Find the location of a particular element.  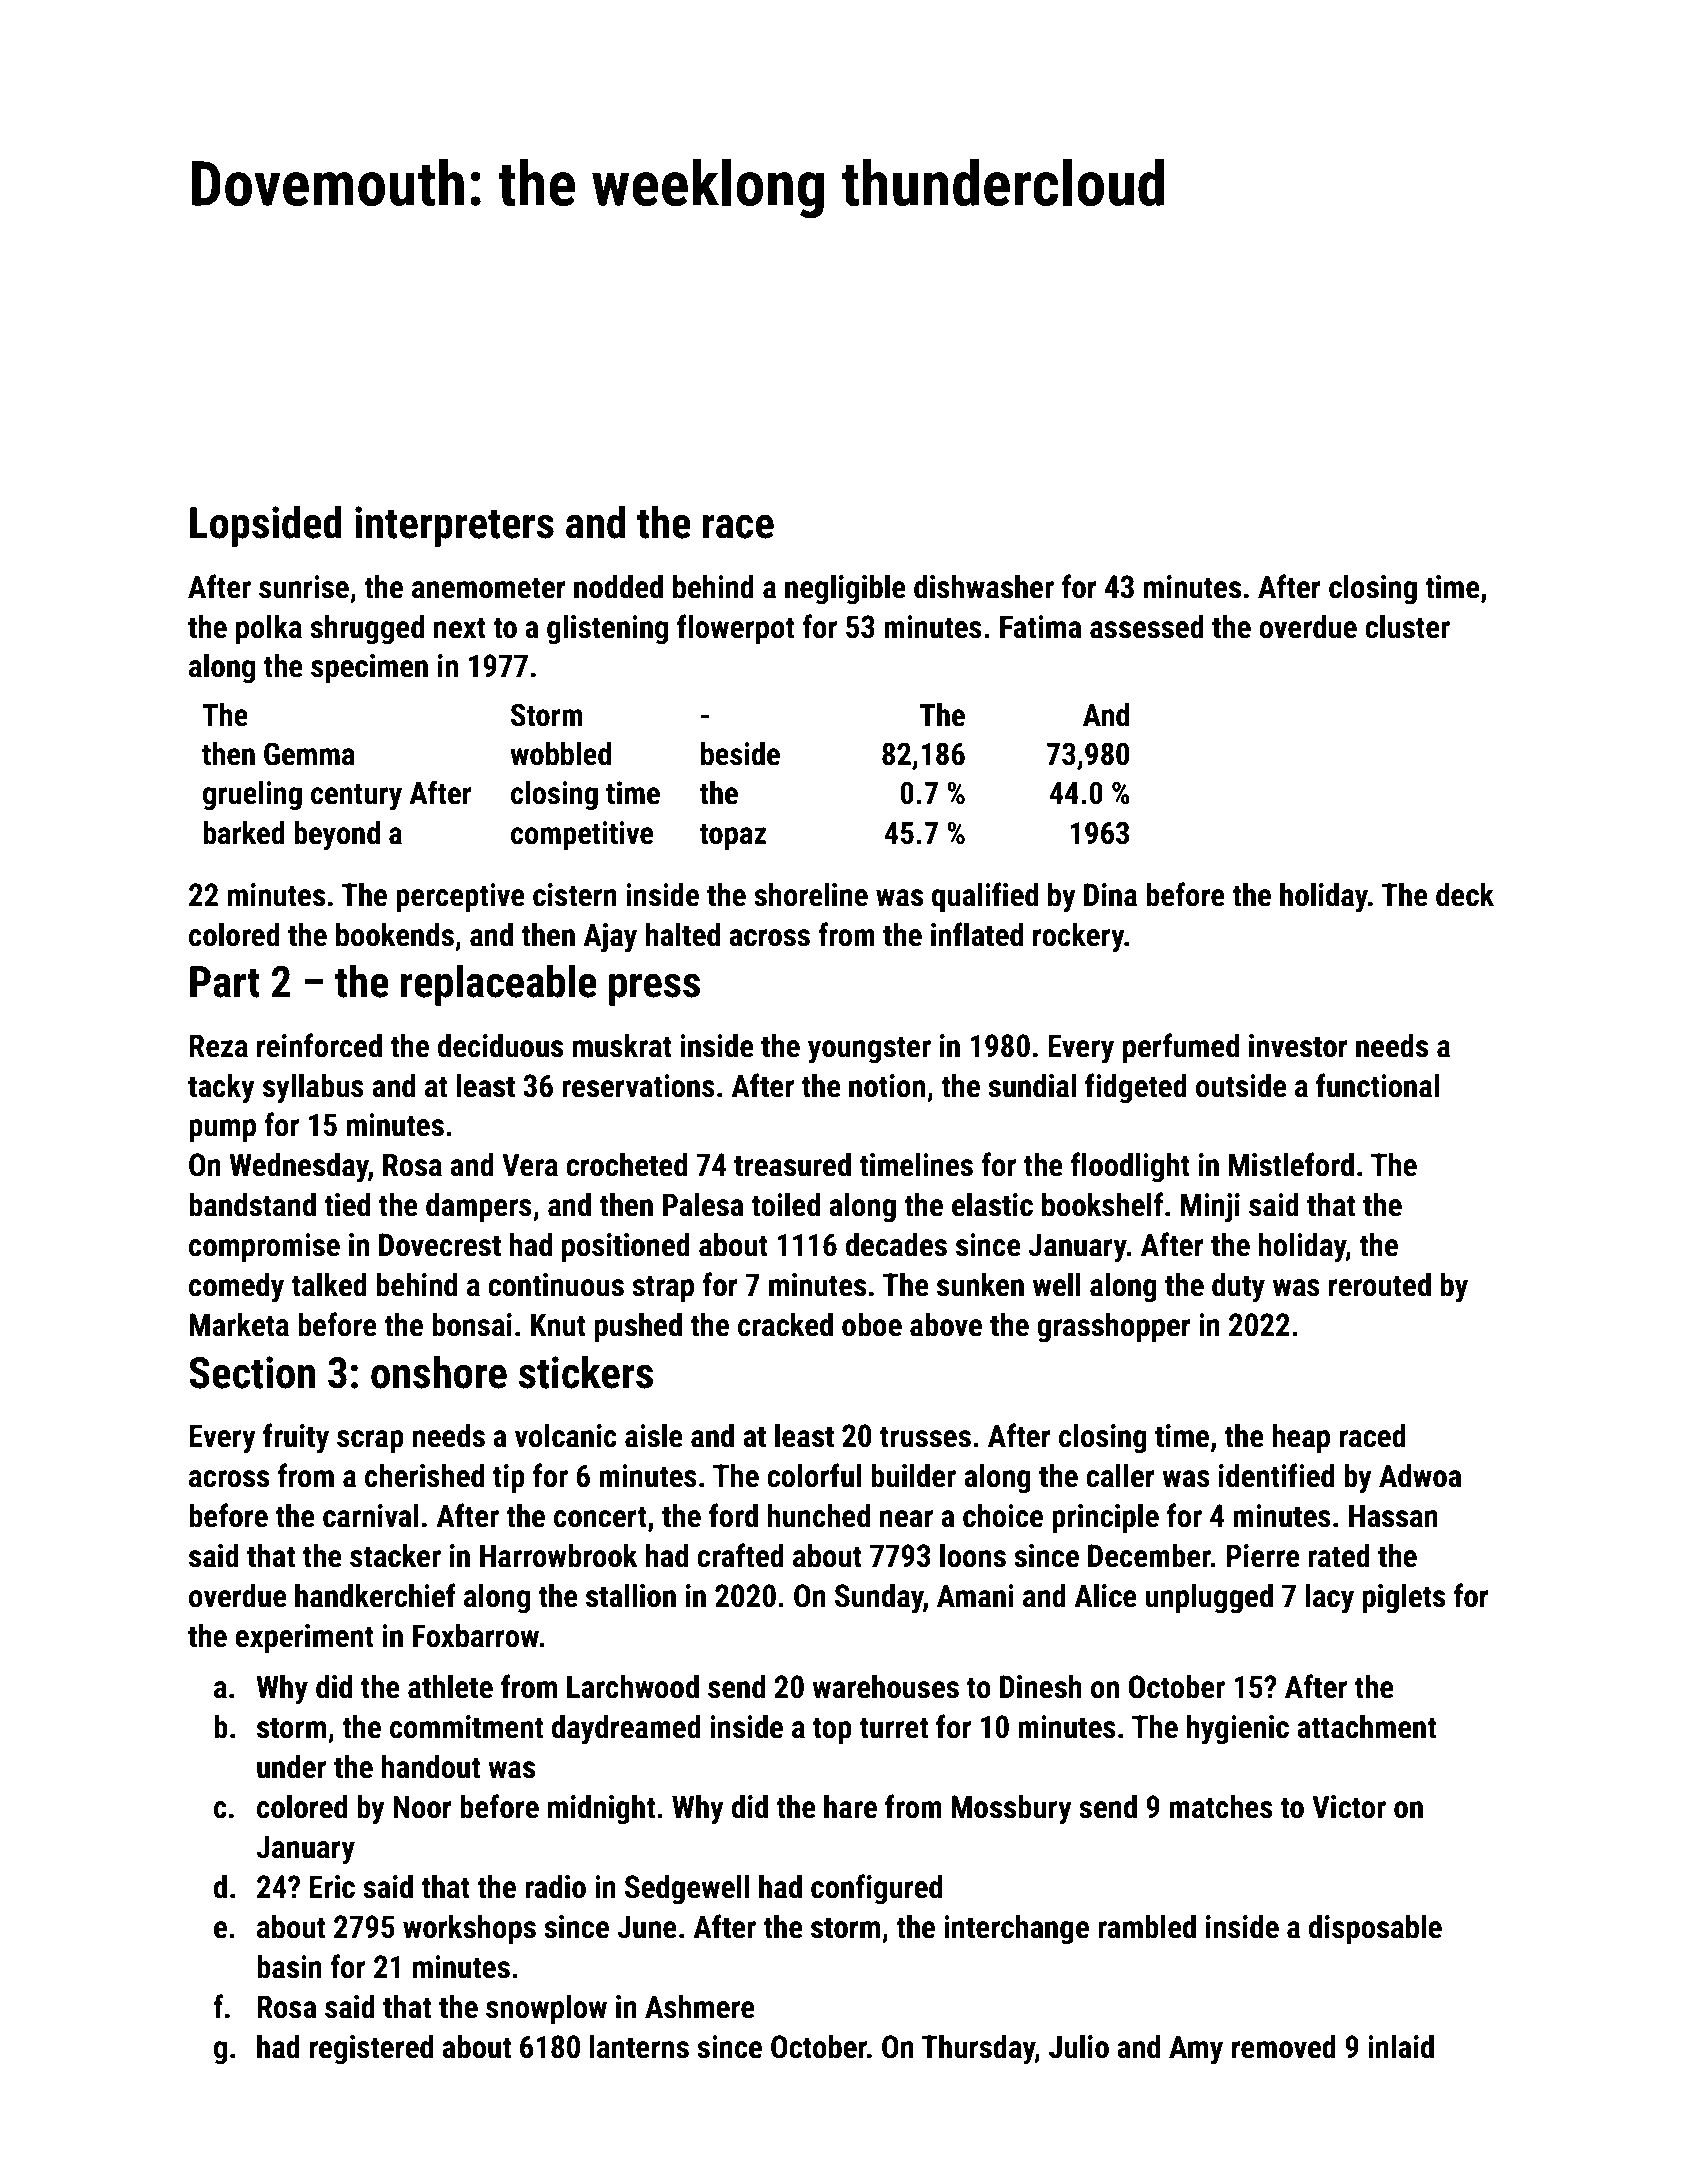

Lopsided is located at coordinates (266, 526).
